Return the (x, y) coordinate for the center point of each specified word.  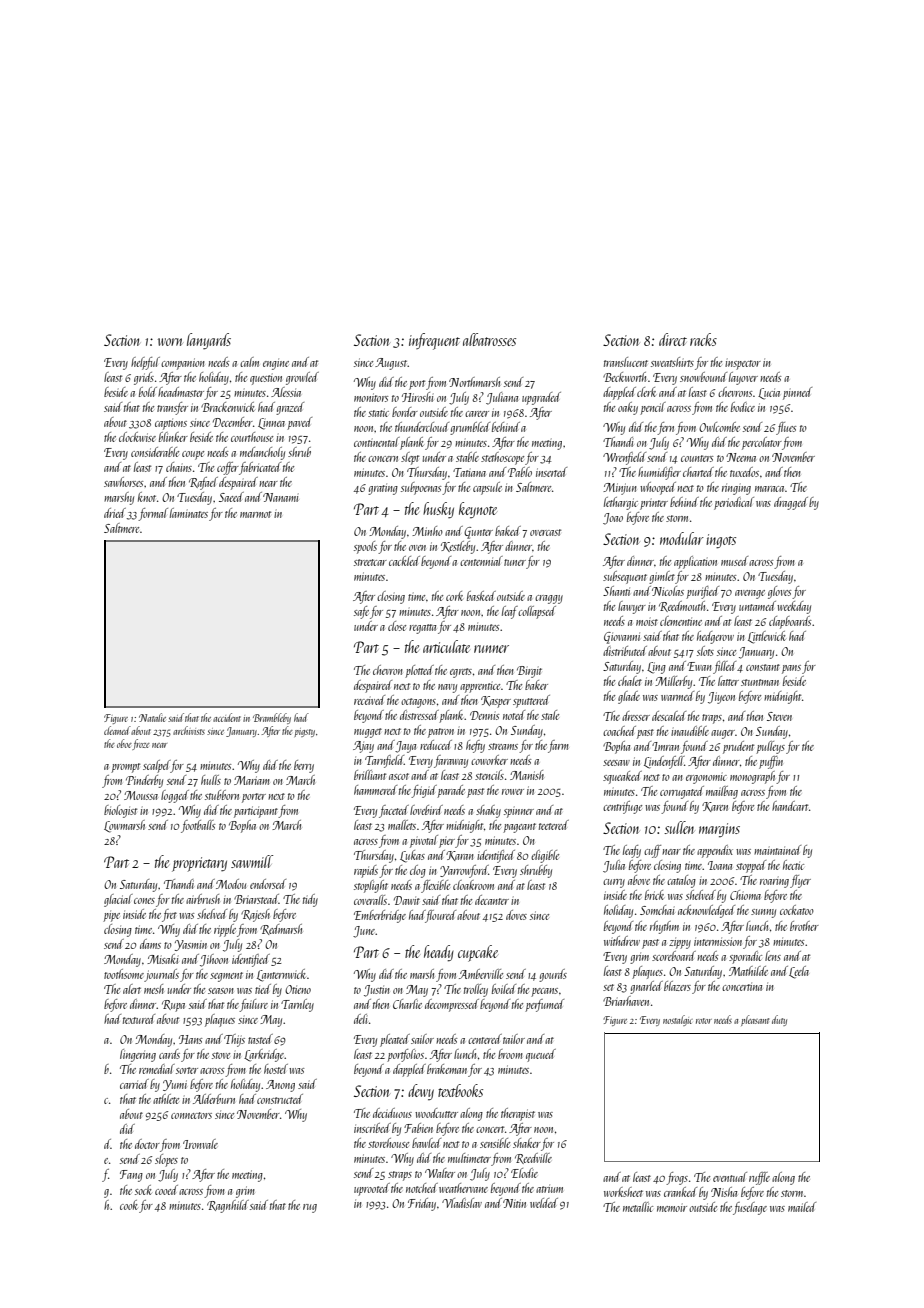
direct (673, 339)
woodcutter (436, 1113)
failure (254, 1005)
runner (491, 649)
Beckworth (624, 377)
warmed (677, 696)
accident (227, 717)
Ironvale (200, 1144)
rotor (704, 1021)
